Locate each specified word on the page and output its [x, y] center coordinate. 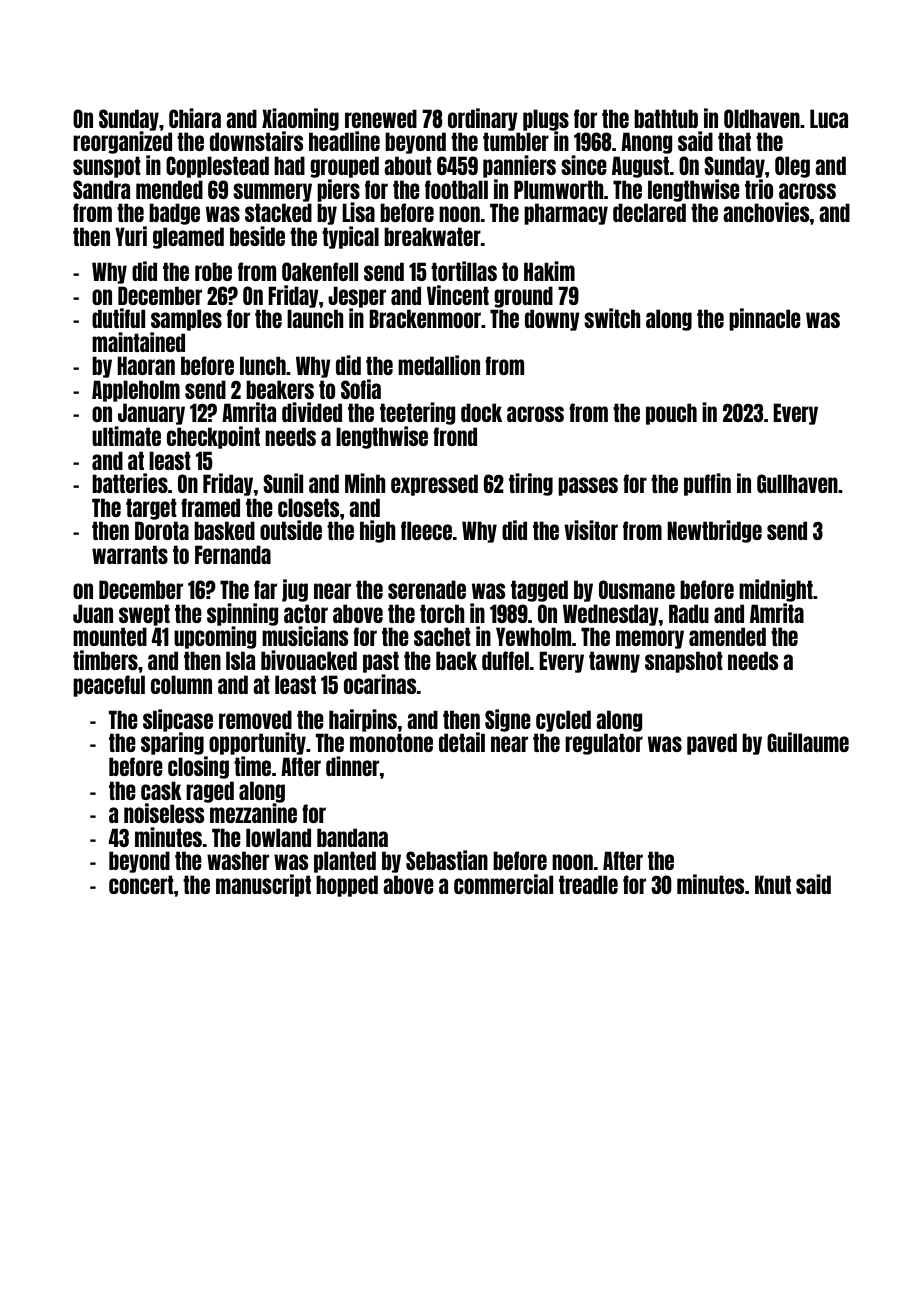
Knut [773, 884]
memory [650, 639]
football [456, 189]
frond [455, 436]
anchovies [766, 212]
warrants [130, 554]
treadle [588, 884]
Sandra [101, 189]
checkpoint [213, 437]
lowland [278, 837]
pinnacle [765, 319]
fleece [426, 530]
